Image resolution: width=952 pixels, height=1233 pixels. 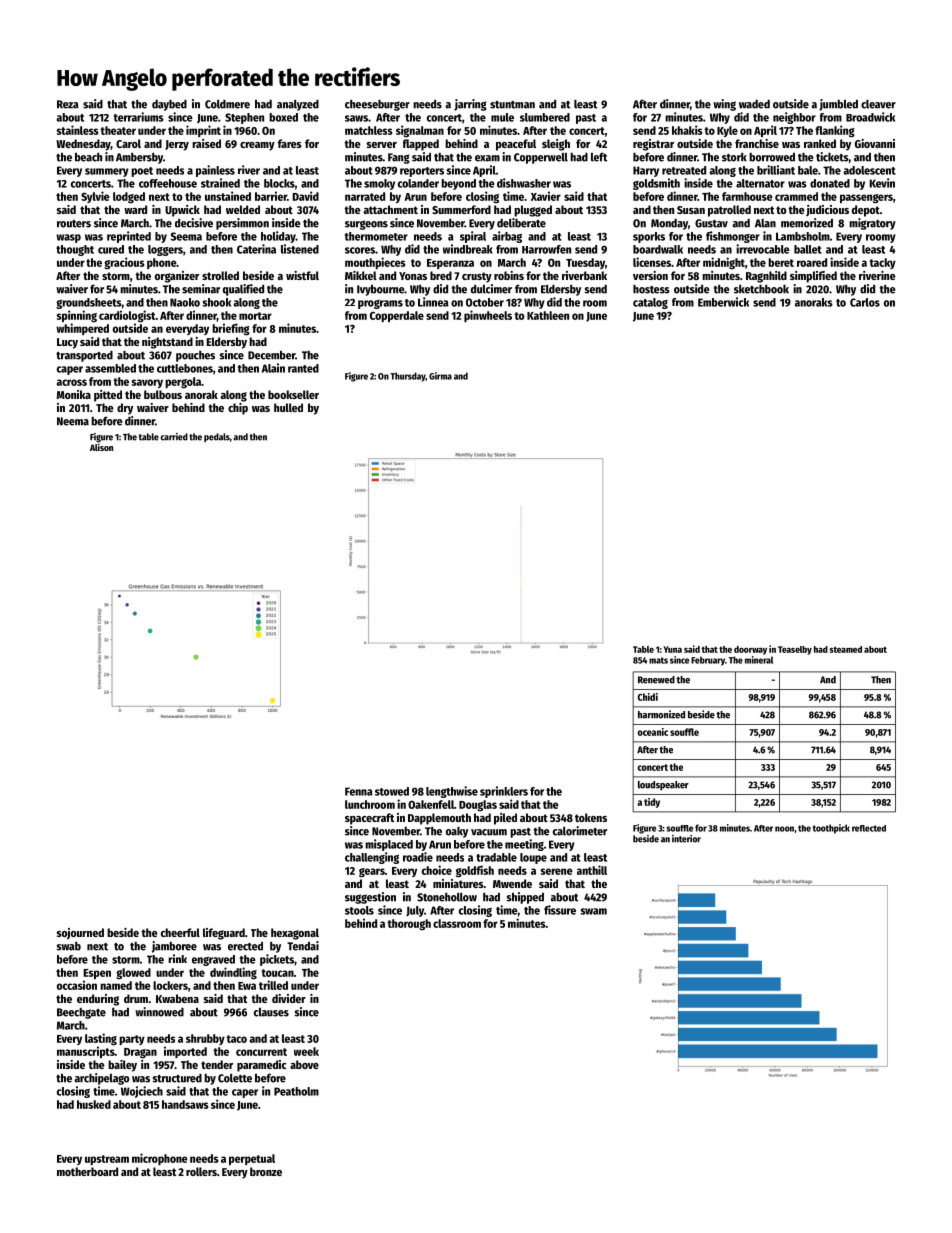 What do you see at coordinates (865, 302) in the screenshot?
I see `Carlos` at bounding box center [865, 302].
